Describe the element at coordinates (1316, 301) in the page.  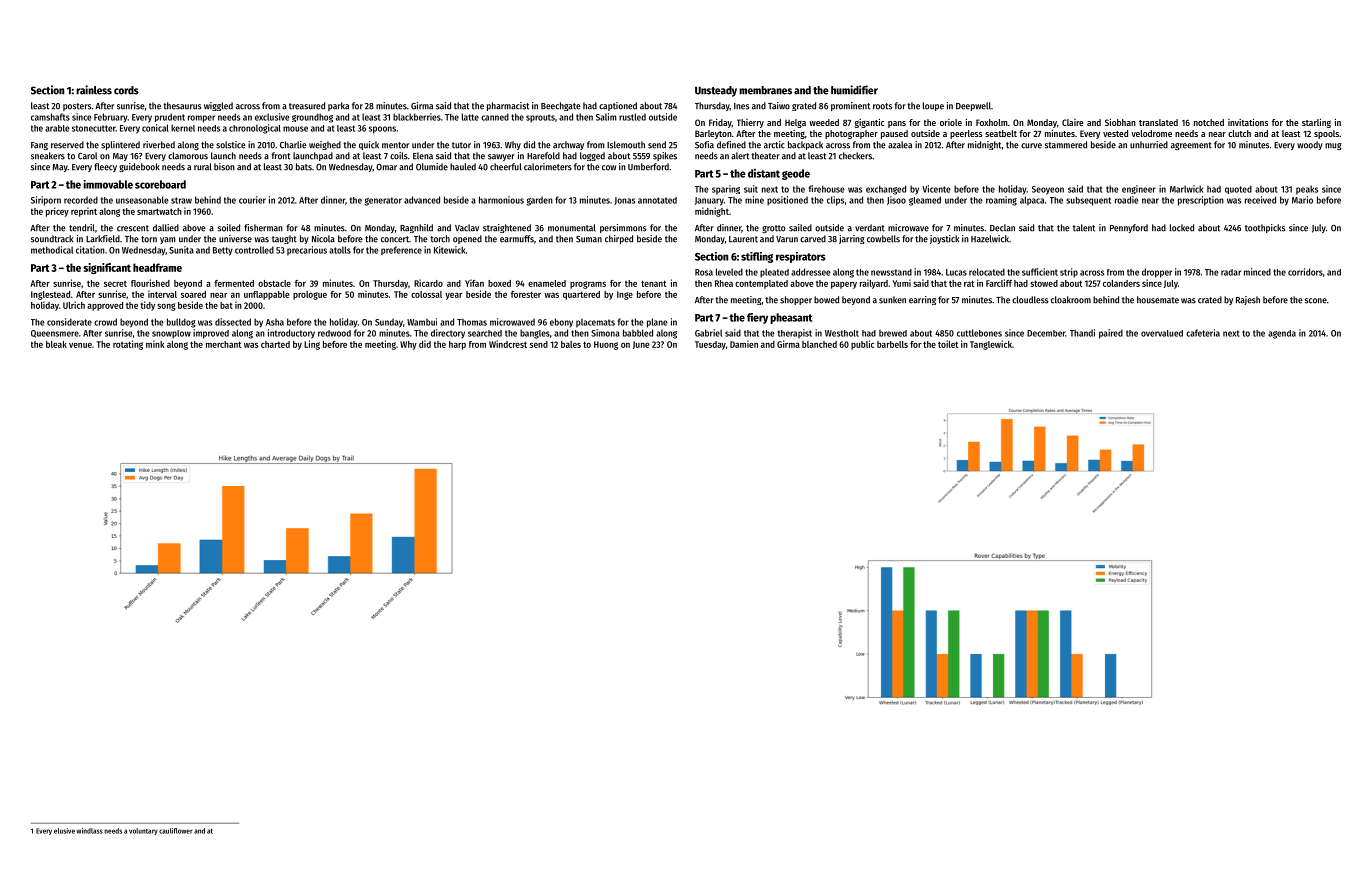
I see `scone` at that location.
